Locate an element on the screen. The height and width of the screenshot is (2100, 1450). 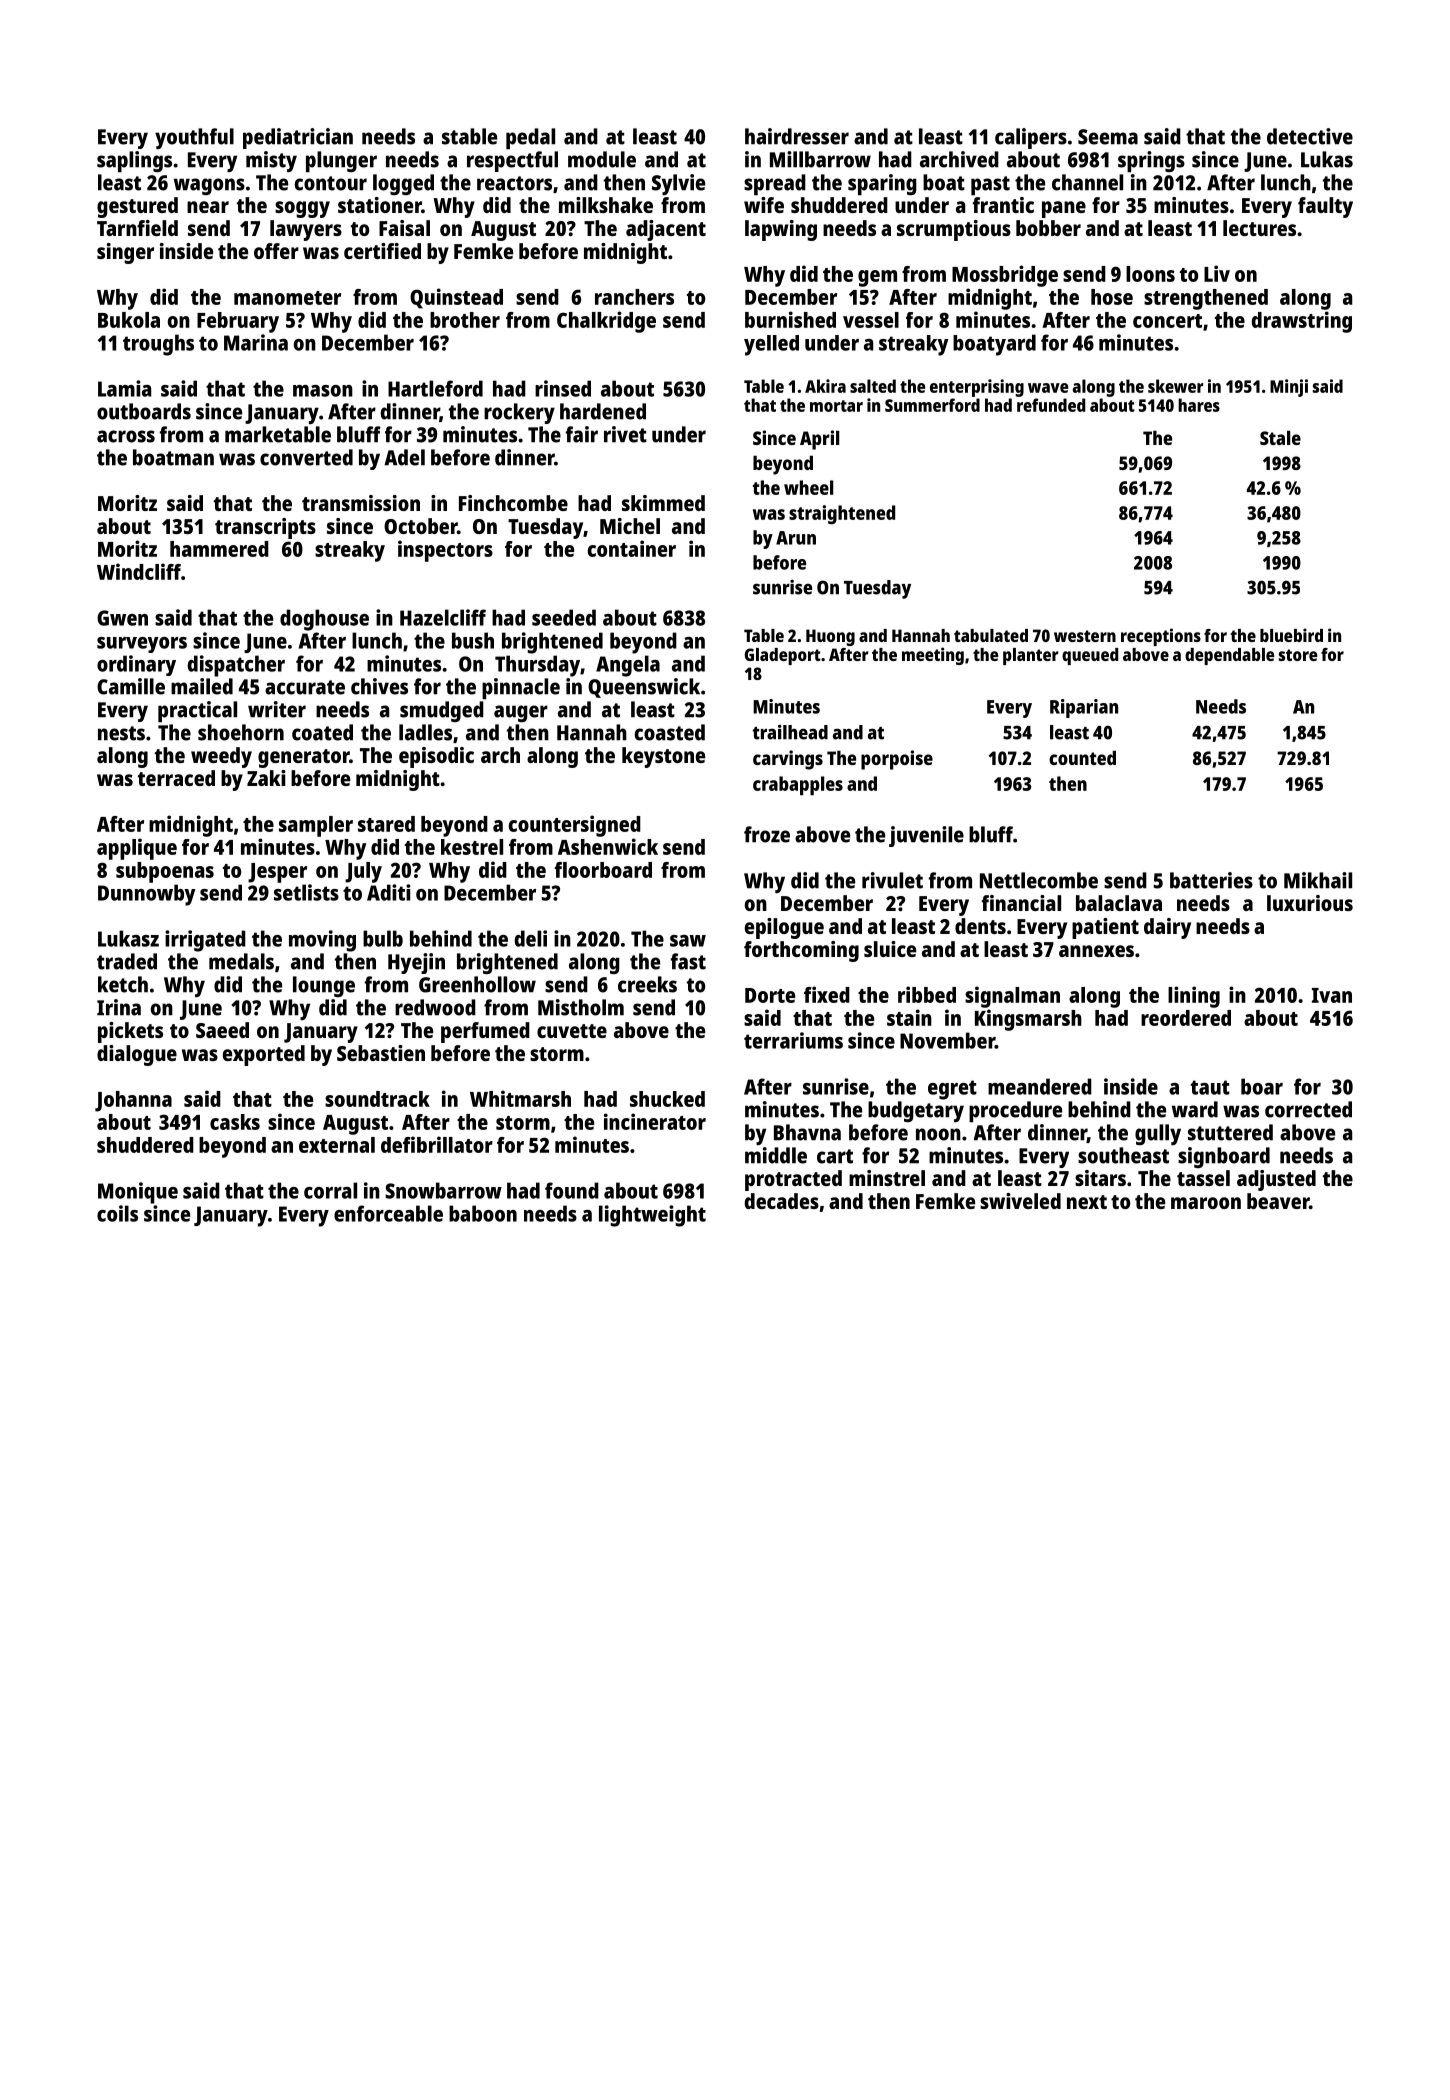
lightweight is located at coordinates (652, 1216).
